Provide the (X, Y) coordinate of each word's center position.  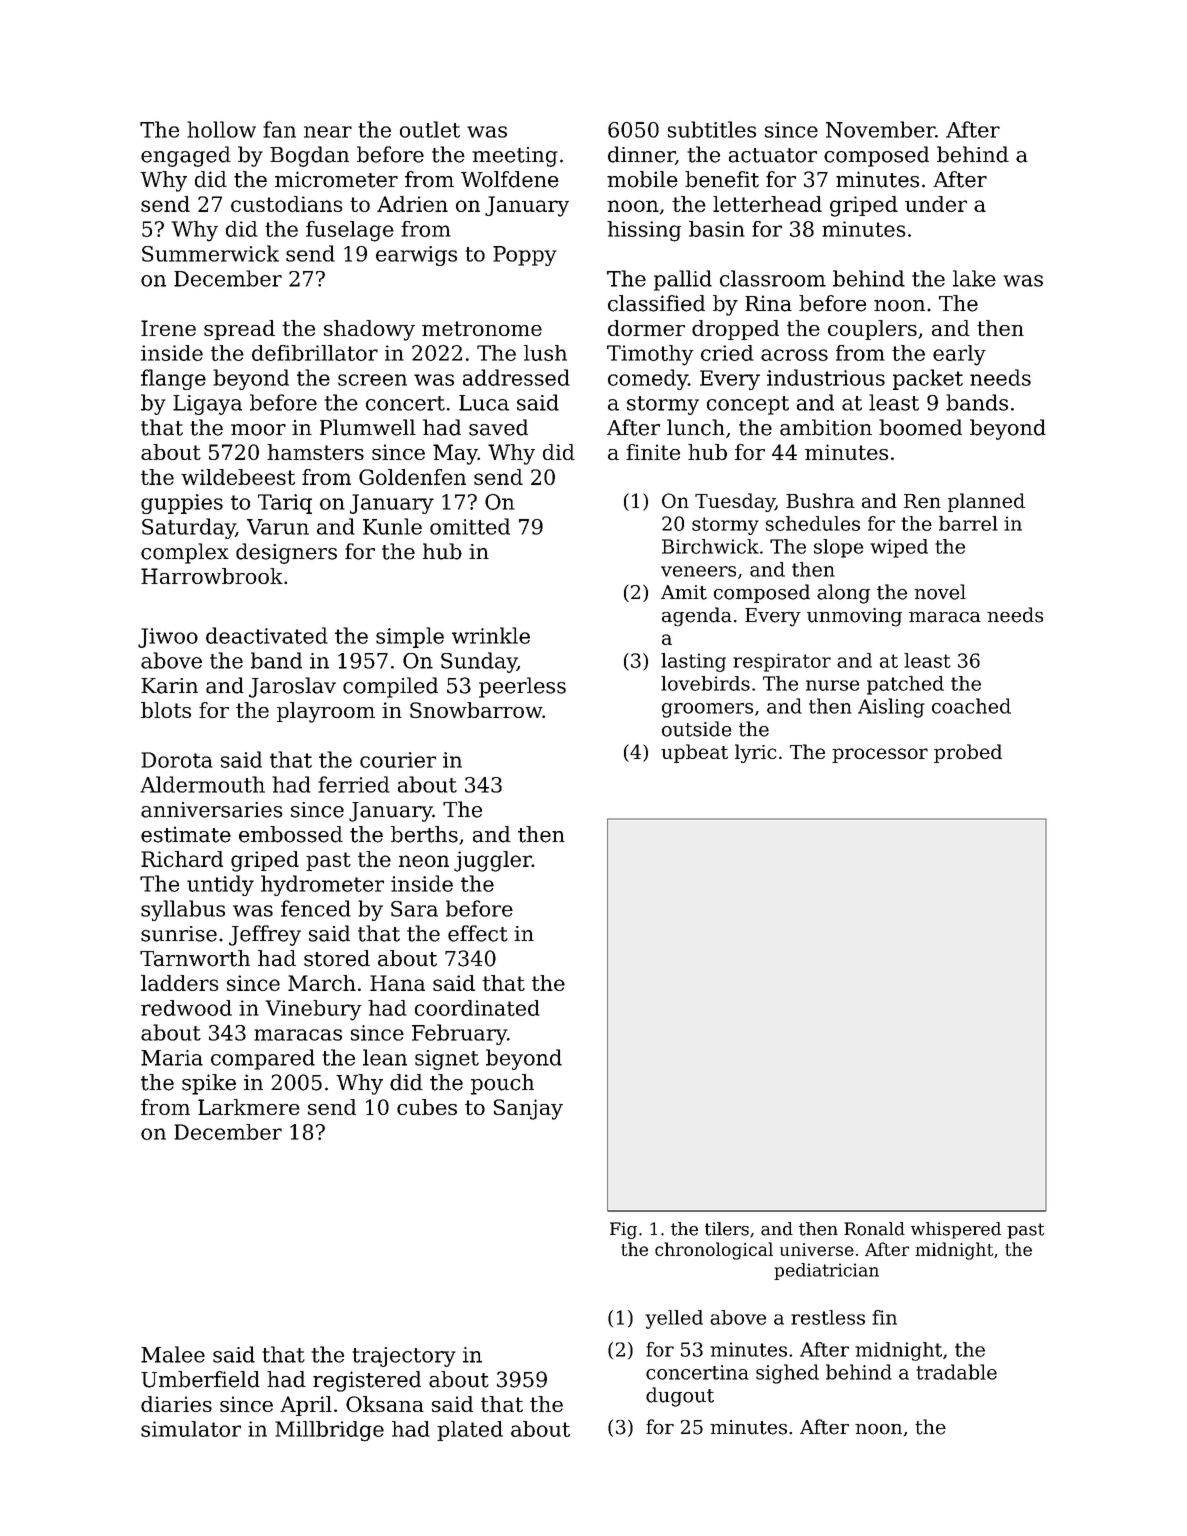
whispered (956, 1230)
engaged (186, 156)
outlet (430, 129)
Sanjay (528, 1109)
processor (880, 755)
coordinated (477, 1008)
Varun (278, 527)
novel (940, 592)
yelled (674, 1319)
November (880, 129)
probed (968, 753)
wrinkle (491, 635)
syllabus (183, 910)
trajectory (404, 1357)
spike (209, 1084)
